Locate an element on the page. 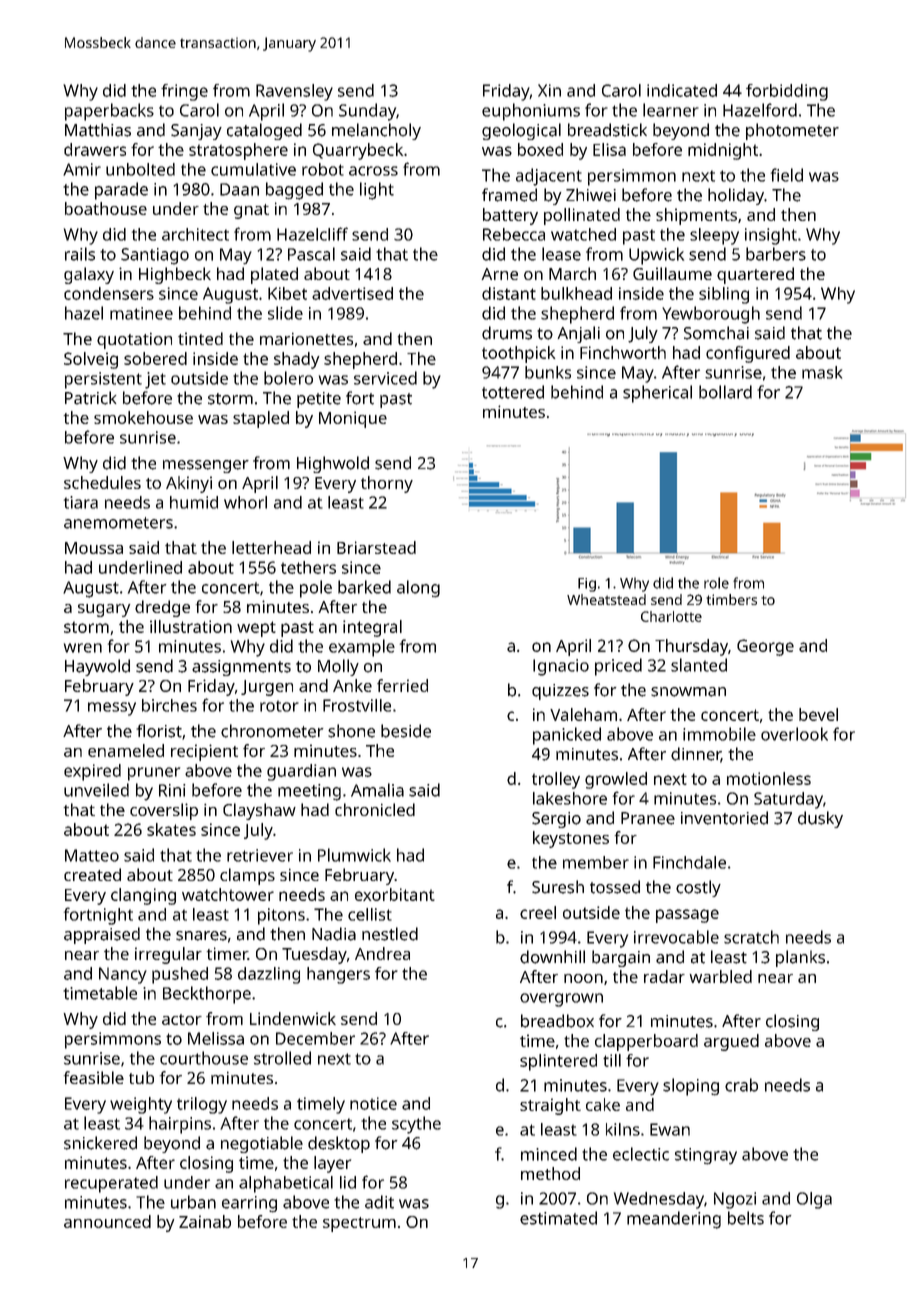 This image has height=1308, width=924. snowman is located at coordinates (688, 692).
